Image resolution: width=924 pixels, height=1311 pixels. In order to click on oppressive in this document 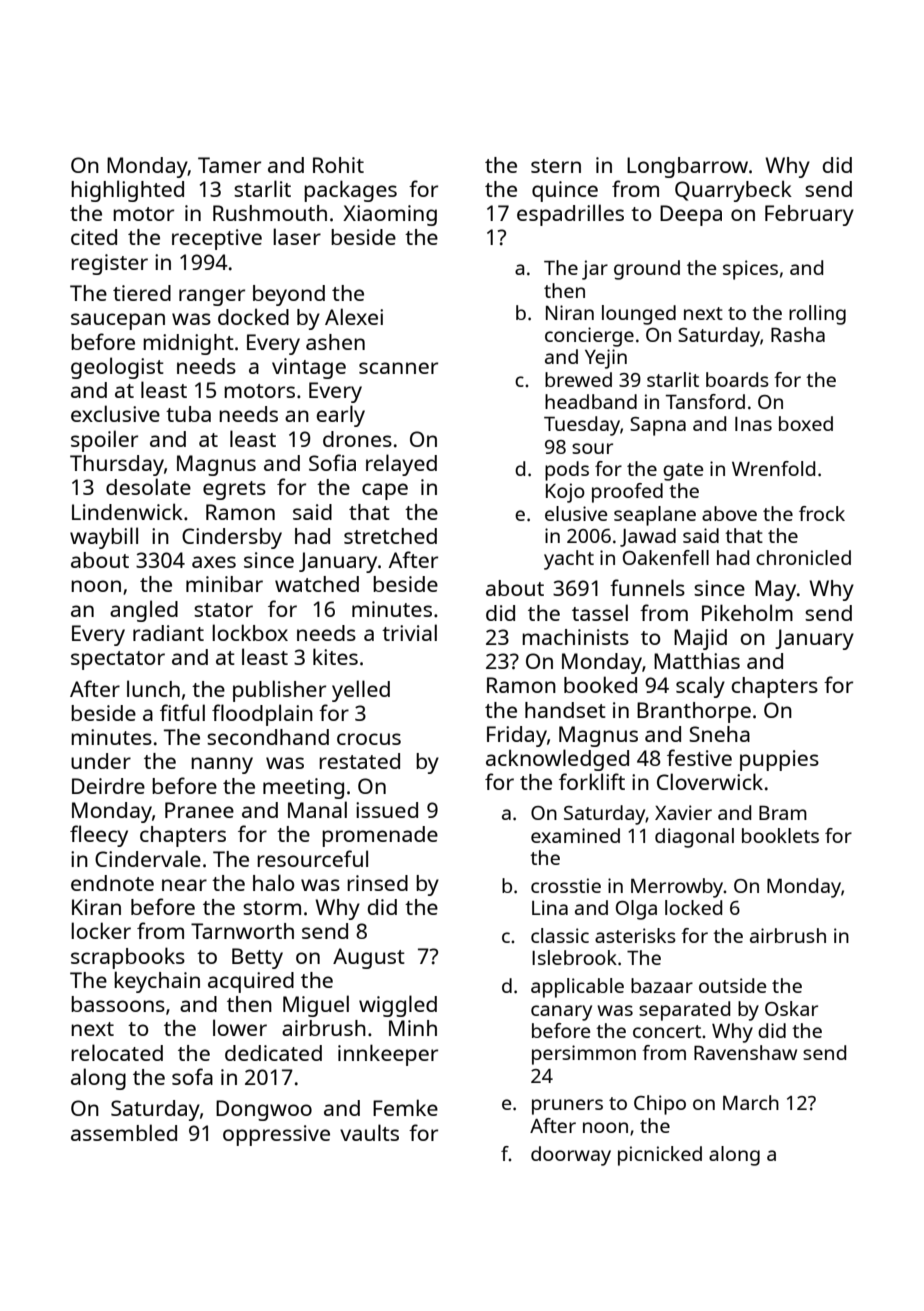, I will do `click(276, 1135)`.
